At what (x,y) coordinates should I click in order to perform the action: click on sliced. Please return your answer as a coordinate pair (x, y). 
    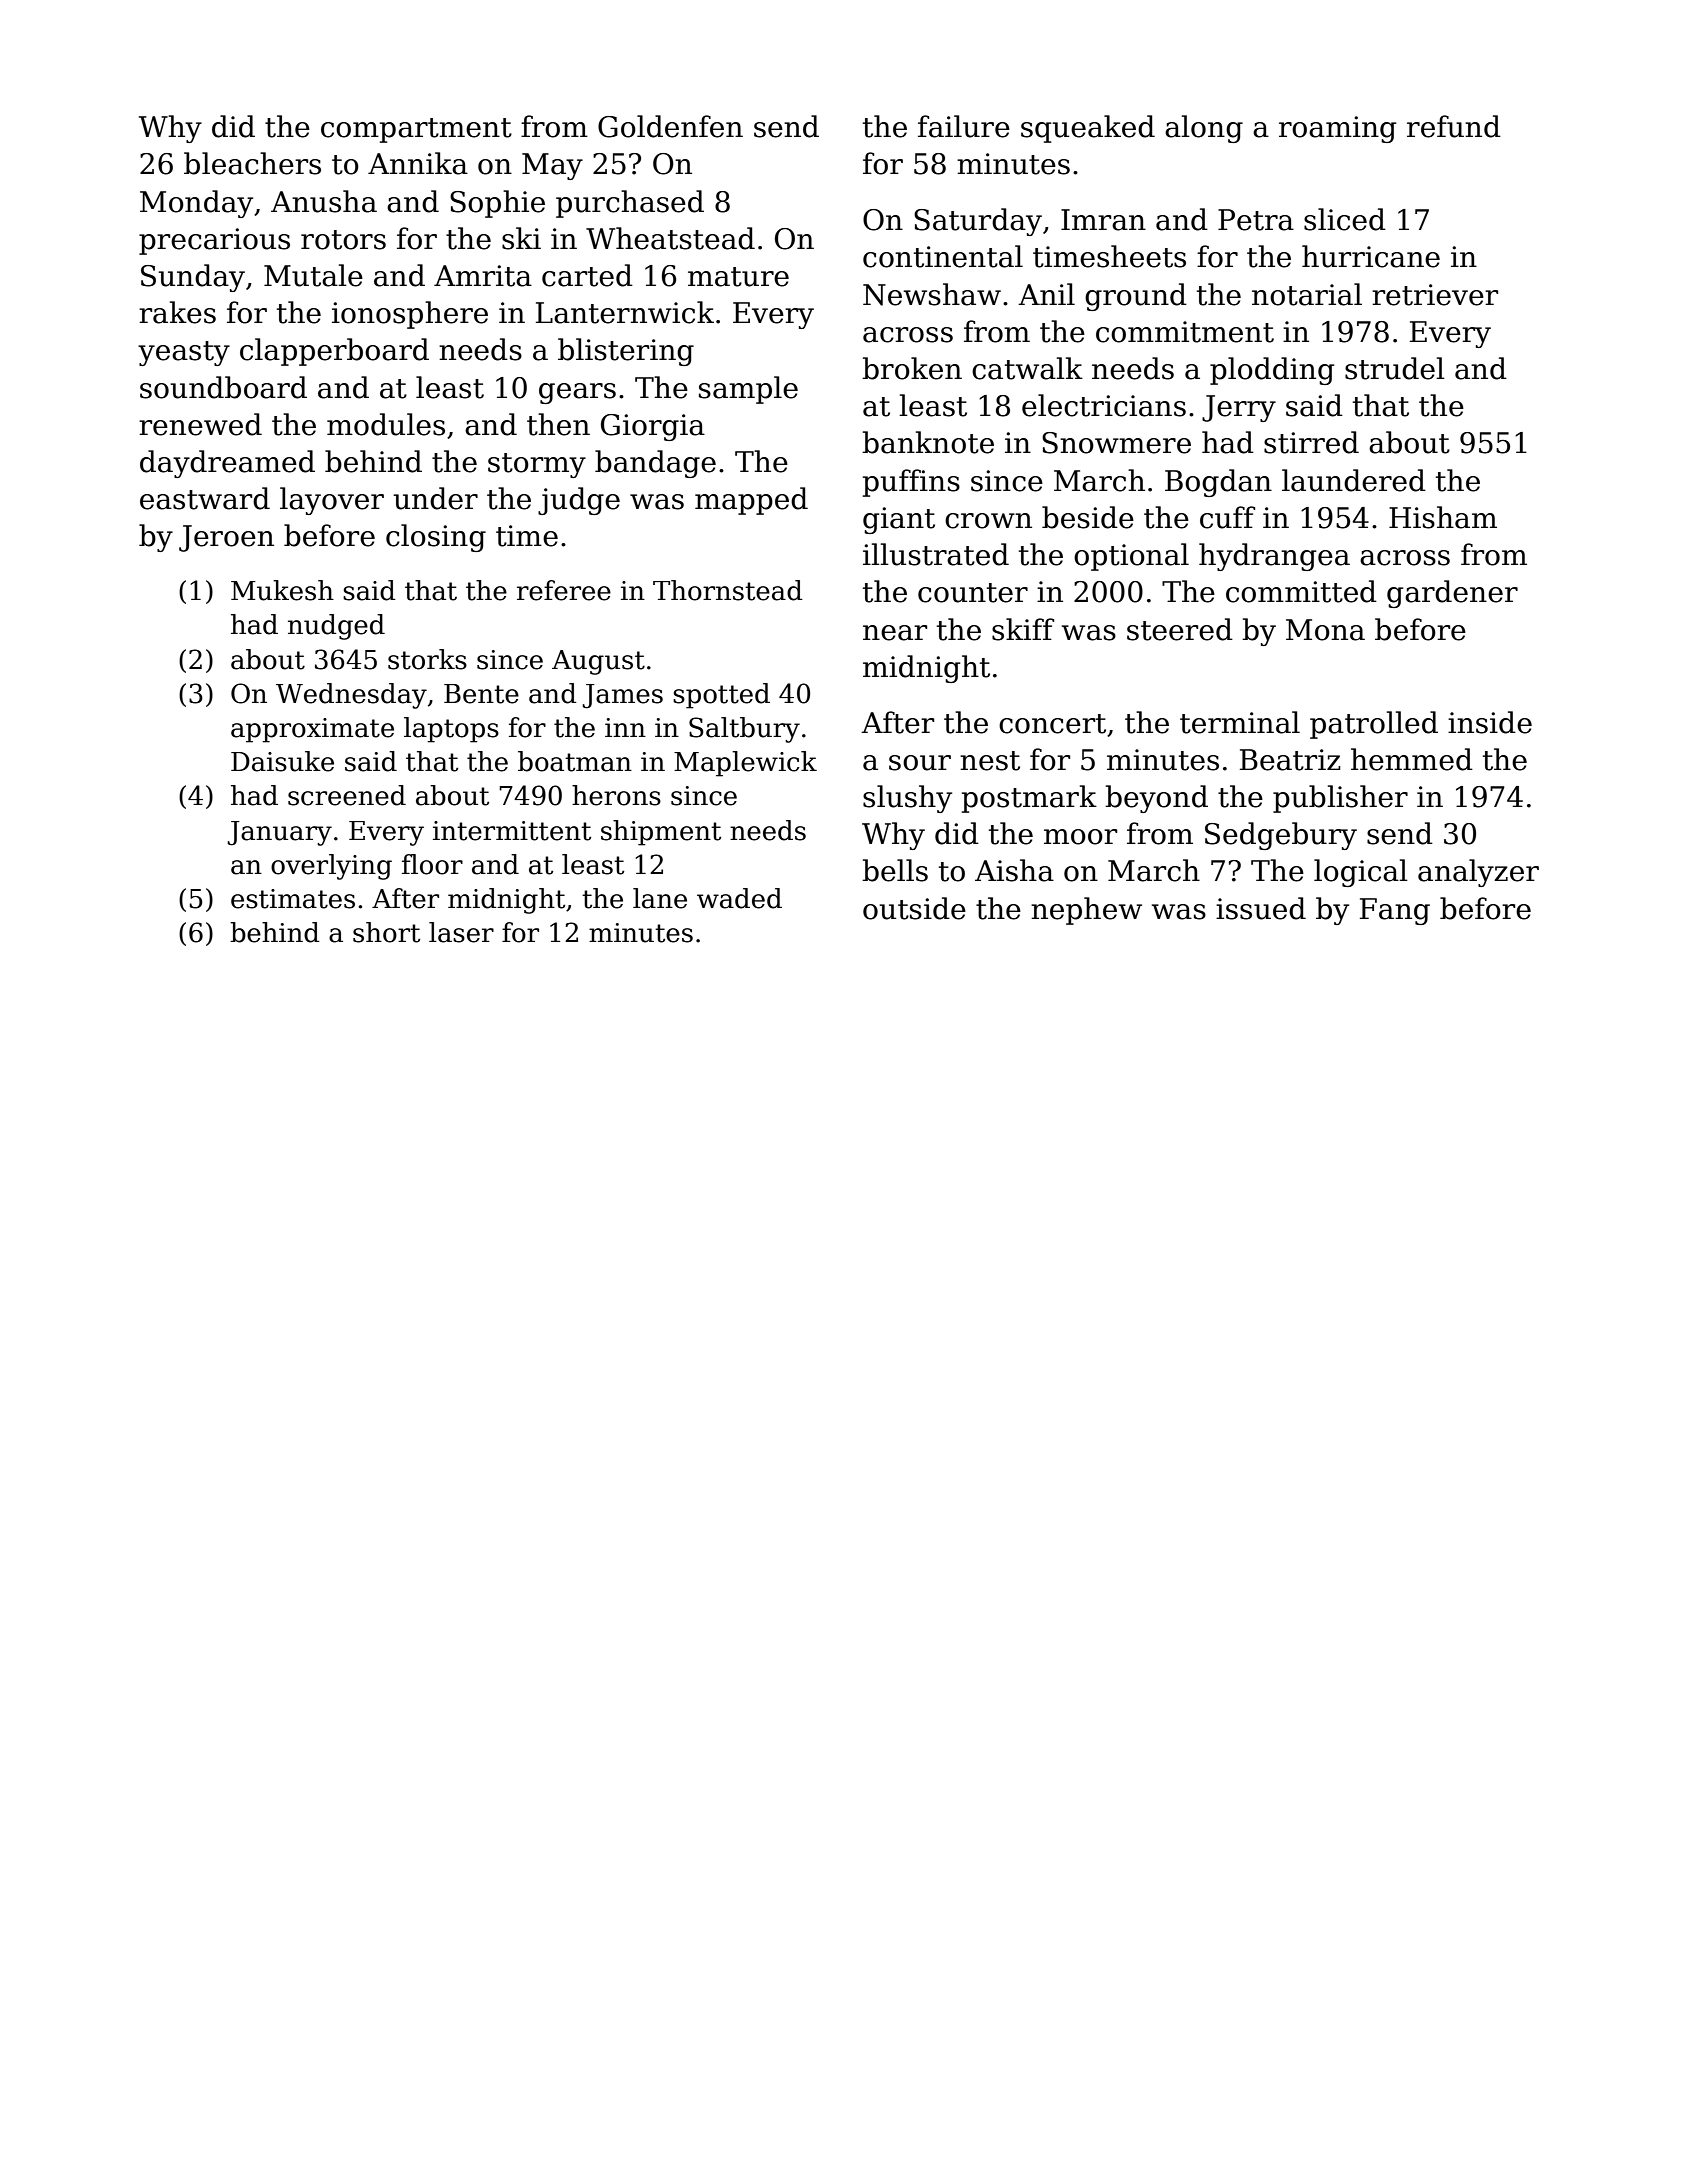
    Looking at the image, I should click on (1345, 219).
